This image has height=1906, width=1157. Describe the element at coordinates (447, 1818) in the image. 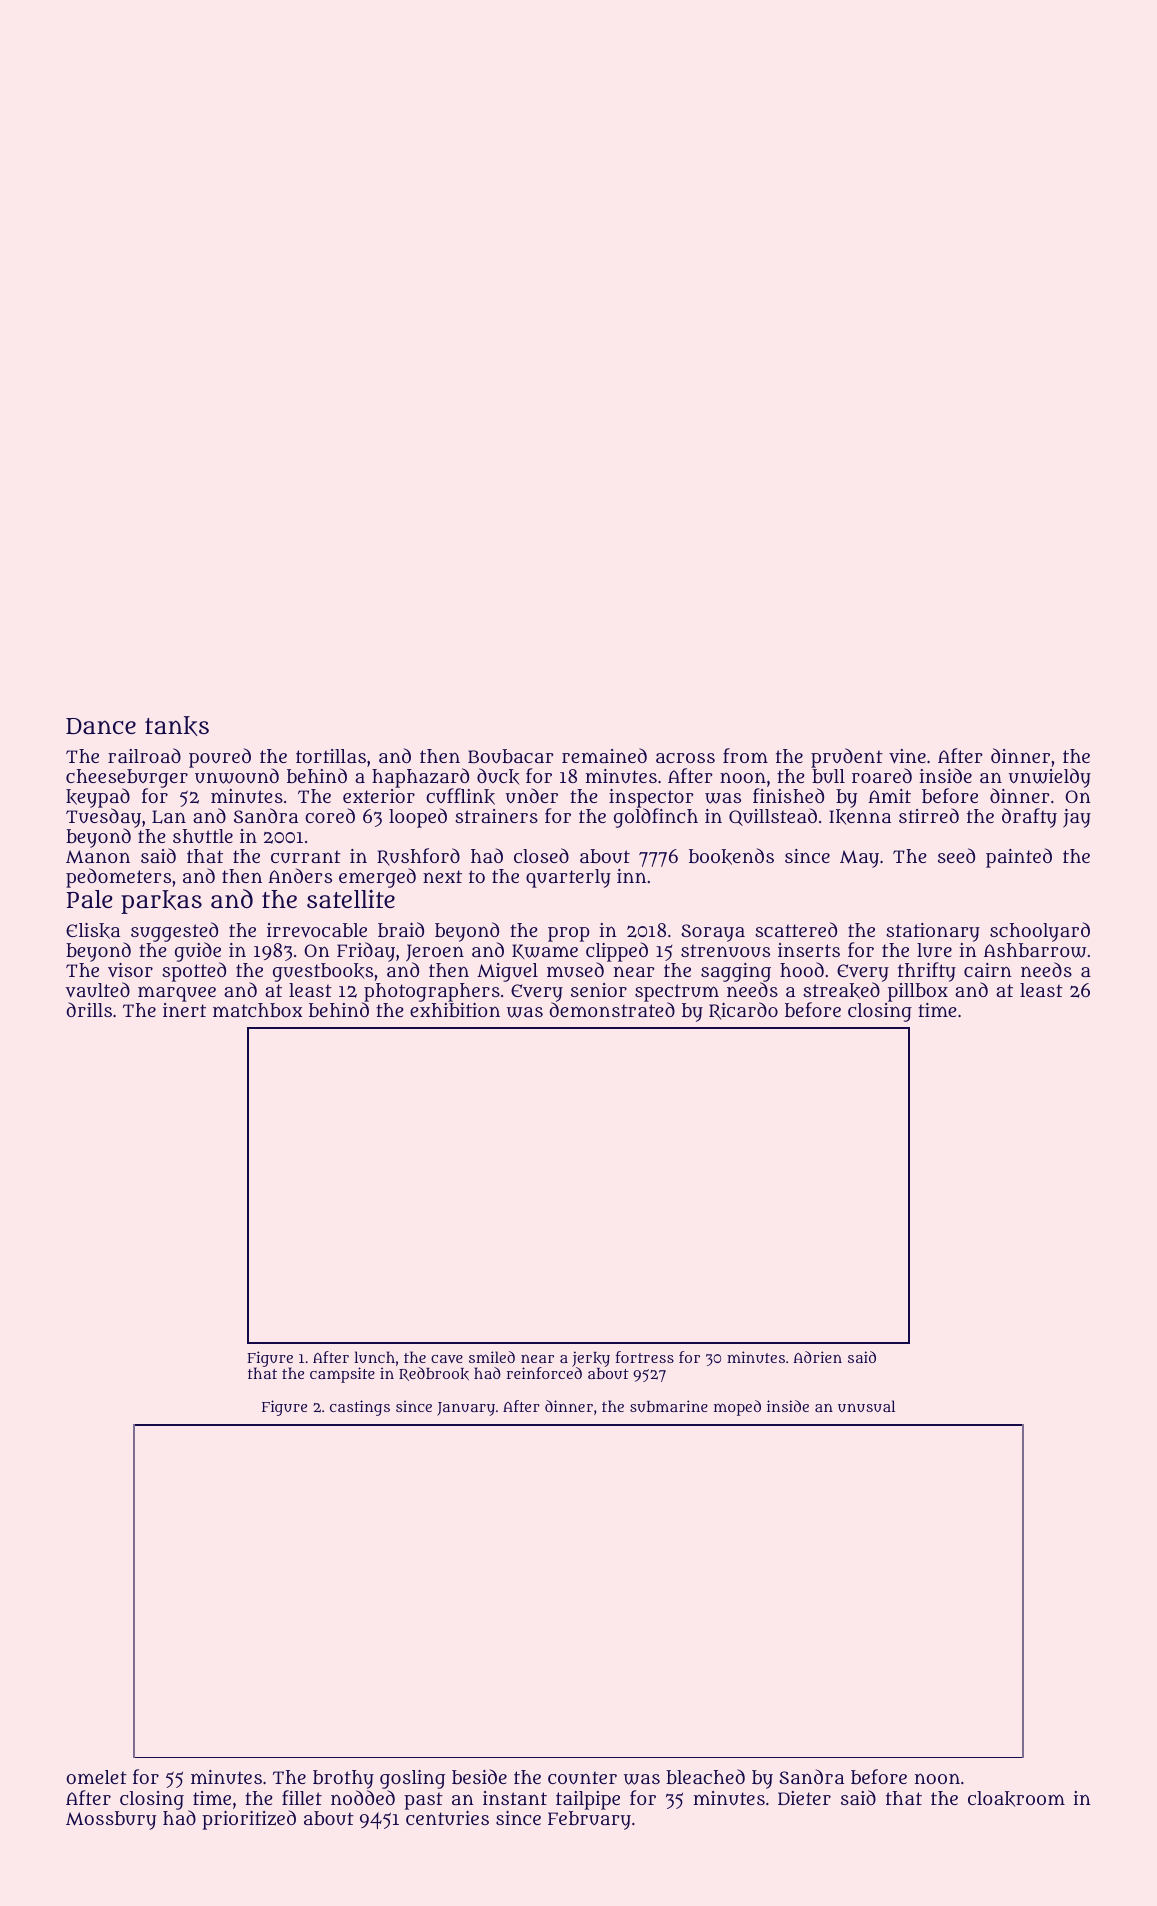

I see `centuries` at that location.
